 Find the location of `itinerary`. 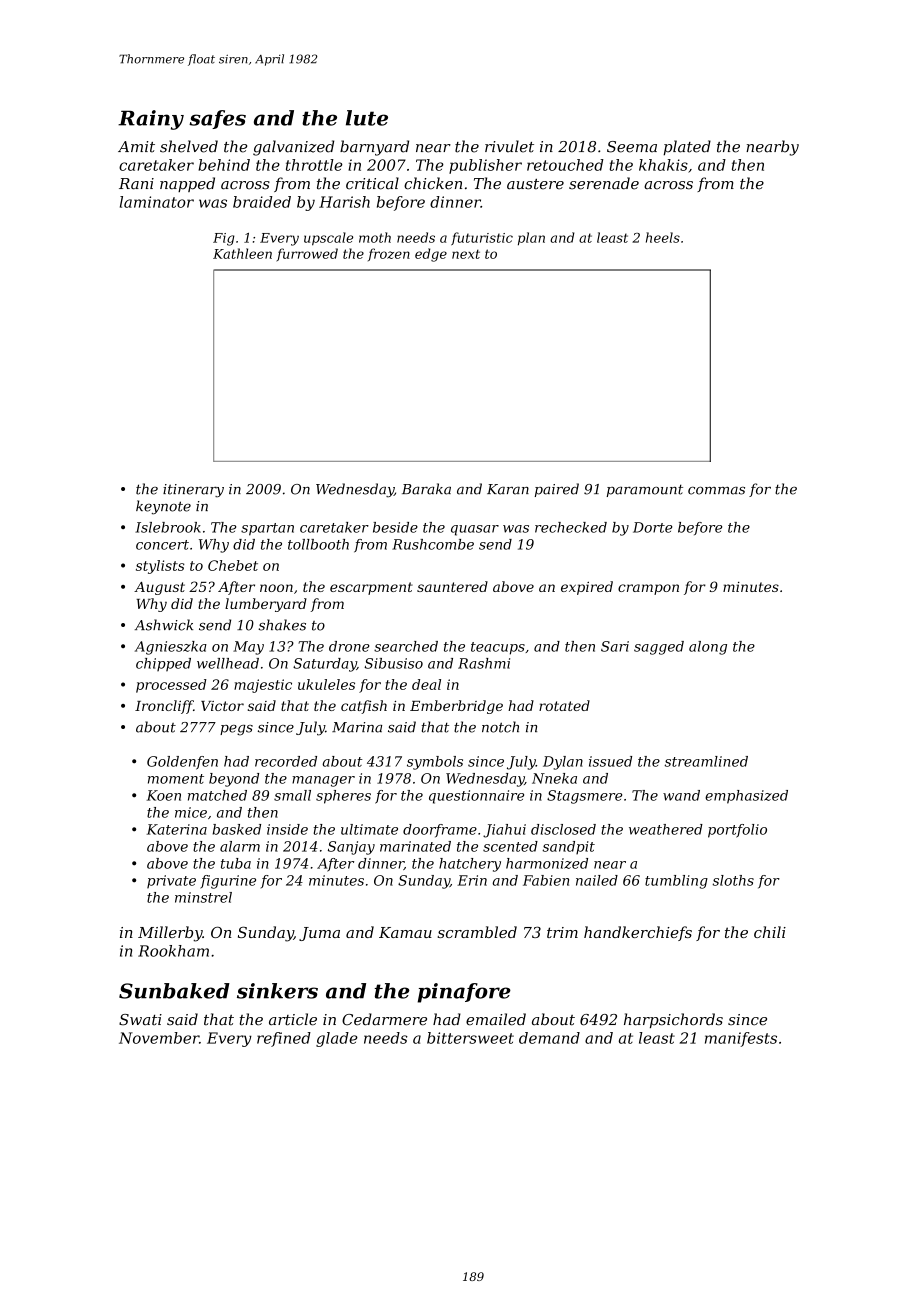

itinerary is located at coordinates (193, 491).
